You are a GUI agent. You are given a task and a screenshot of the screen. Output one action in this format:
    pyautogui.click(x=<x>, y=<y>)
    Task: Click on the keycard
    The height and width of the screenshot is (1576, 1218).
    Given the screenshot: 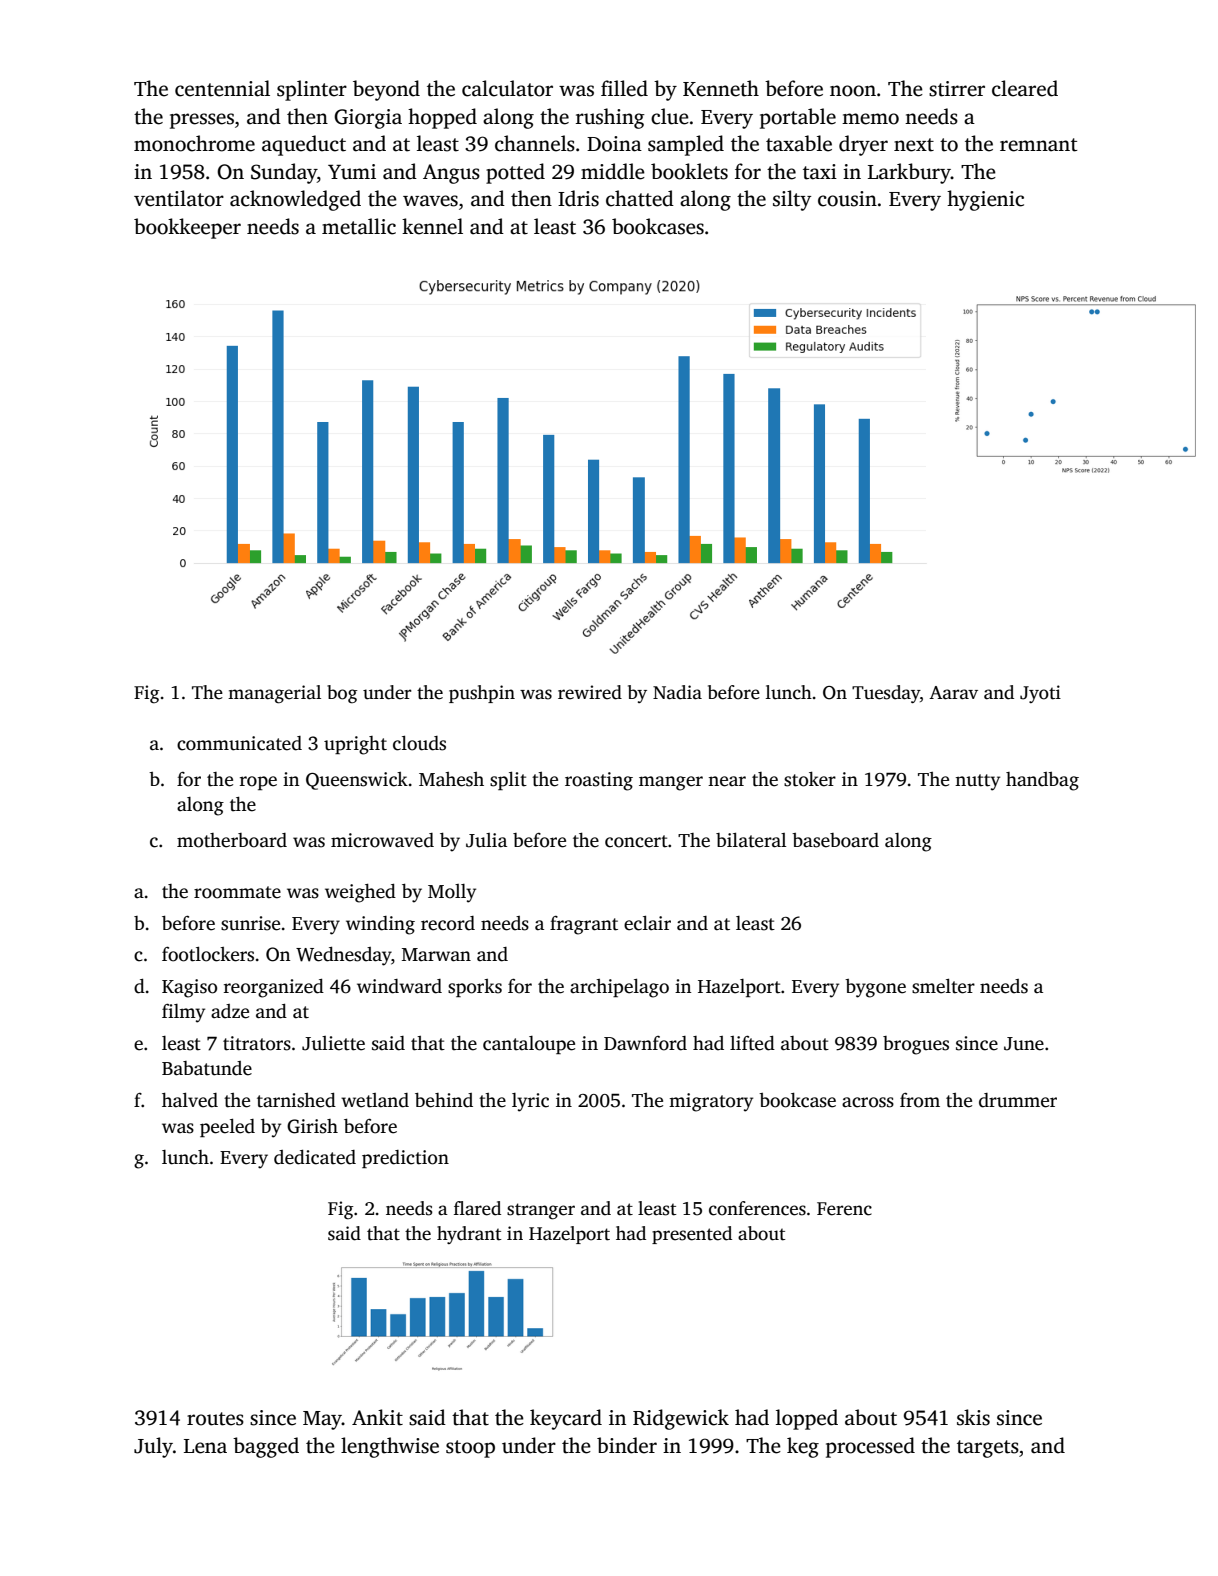 What is the action you would take?
    pyautogui.click(x=566, y=1419)
